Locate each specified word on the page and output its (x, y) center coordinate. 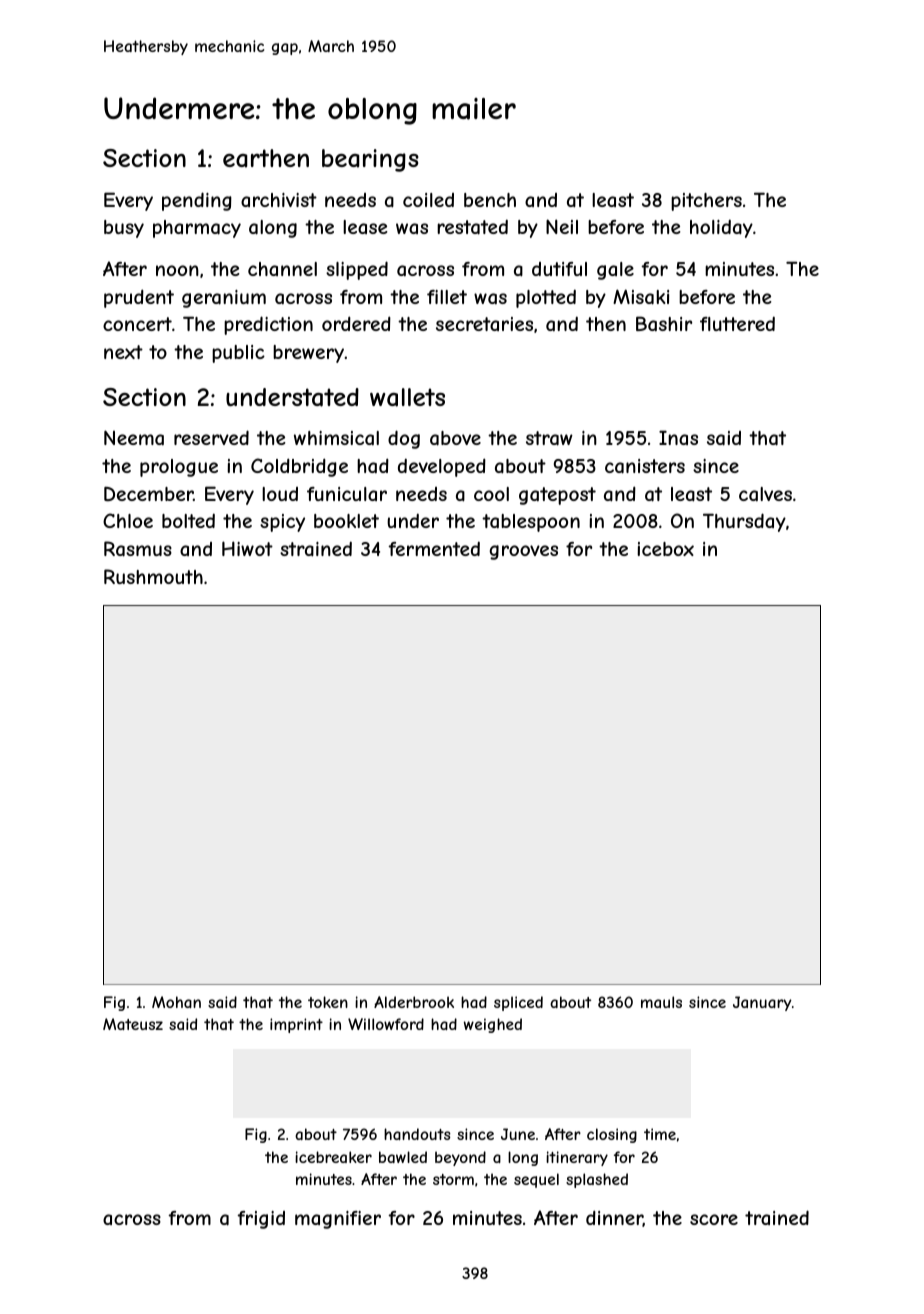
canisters (645, 466)
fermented (434, 548)
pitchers (706, 202)
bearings (370, 160)
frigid (261, 1220)
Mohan (176, 1002)
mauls (661, 1002)
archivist (279, 200)
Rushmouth (153, 576)
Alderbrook (414, 1002)
